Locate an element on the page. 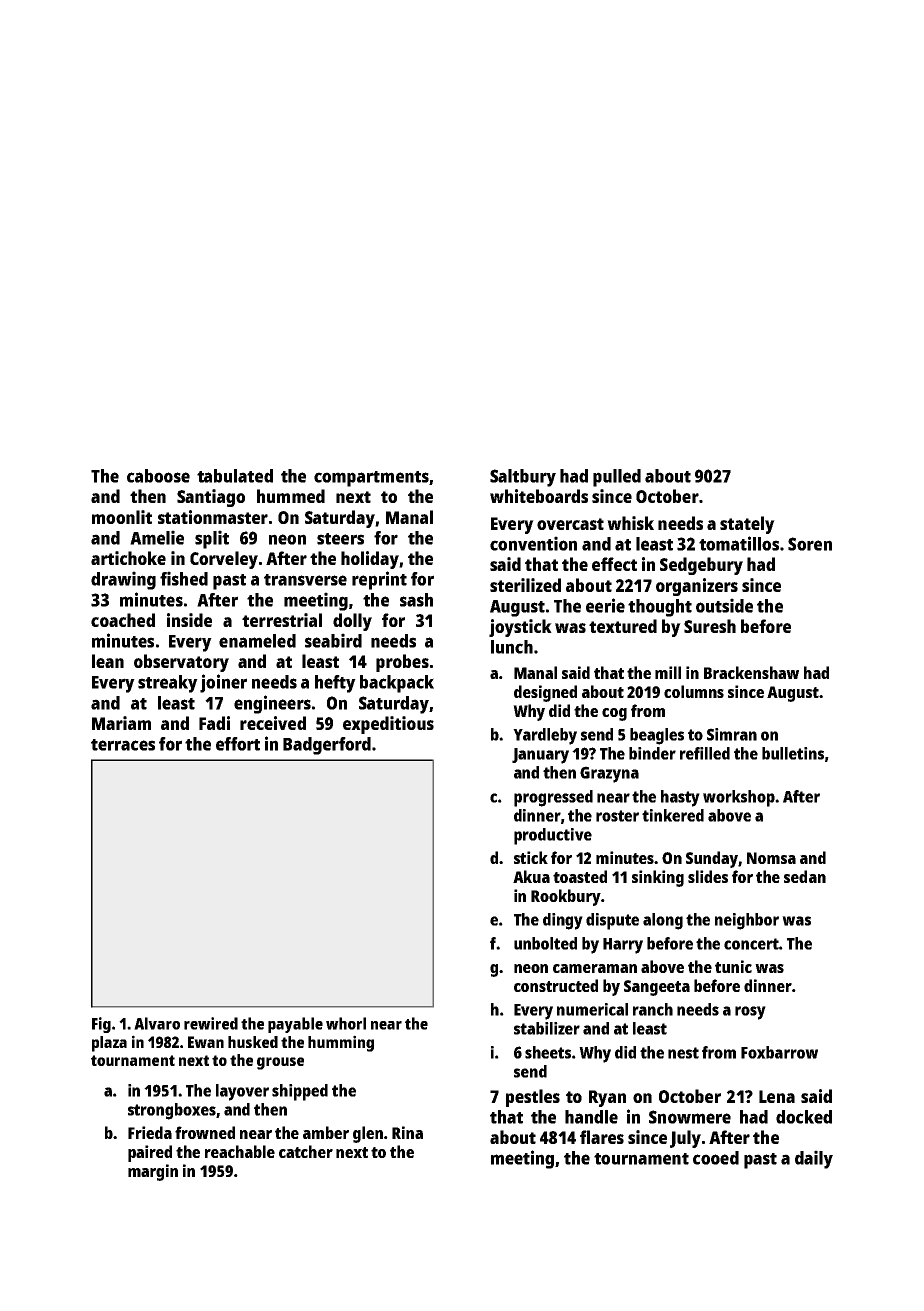  terraces is located at coordinates (123, 745).
